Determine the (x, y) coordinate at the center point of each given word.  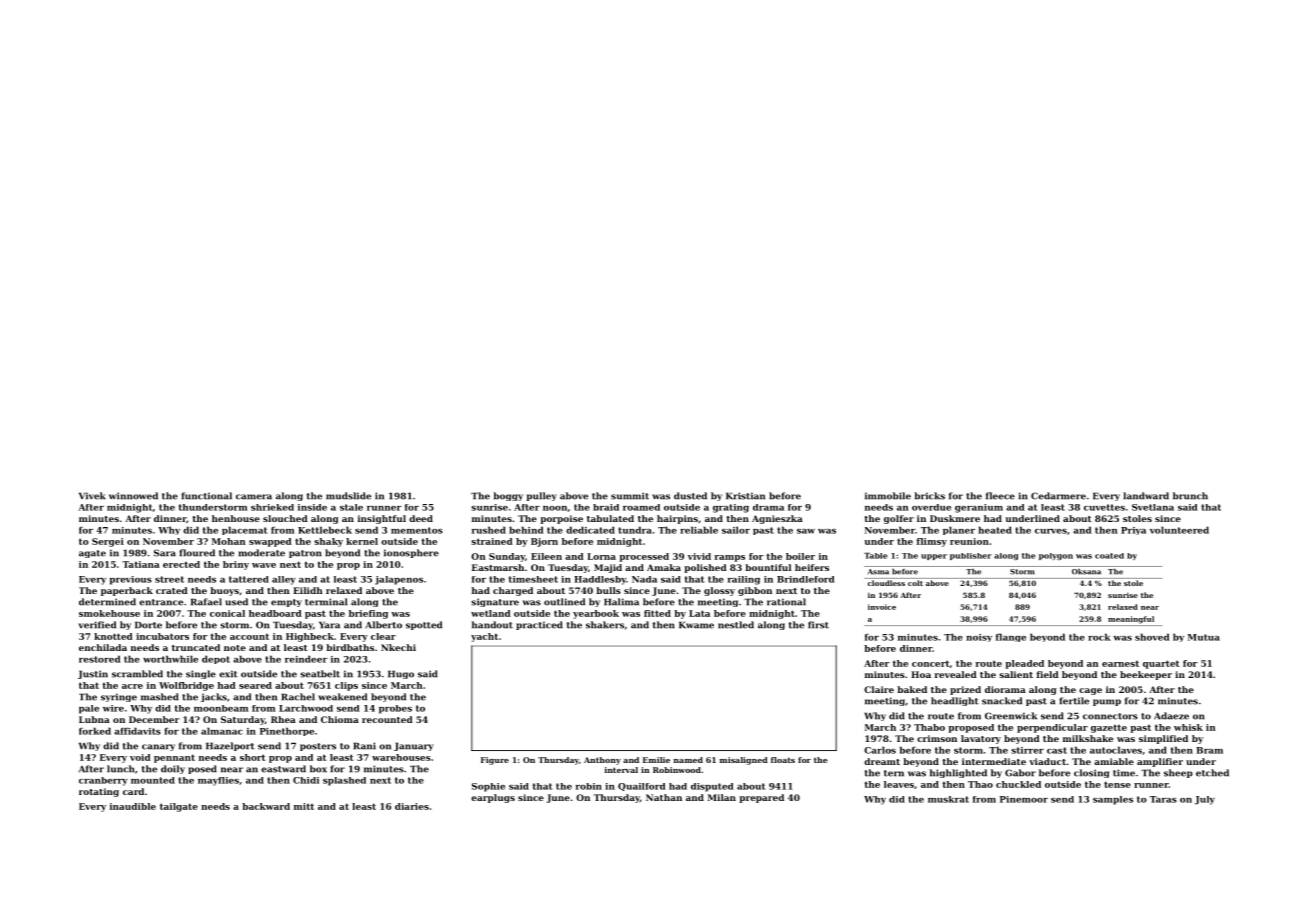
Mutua (1204, 637)
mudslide (348, 496)
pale (89, 709)
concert (930, 663)
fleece (1000, 496)
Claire (879, 689)
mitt (304, 806)
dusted (690, 496)
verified (97, 625)
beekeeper (1146, 675)
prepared (761, 798)
